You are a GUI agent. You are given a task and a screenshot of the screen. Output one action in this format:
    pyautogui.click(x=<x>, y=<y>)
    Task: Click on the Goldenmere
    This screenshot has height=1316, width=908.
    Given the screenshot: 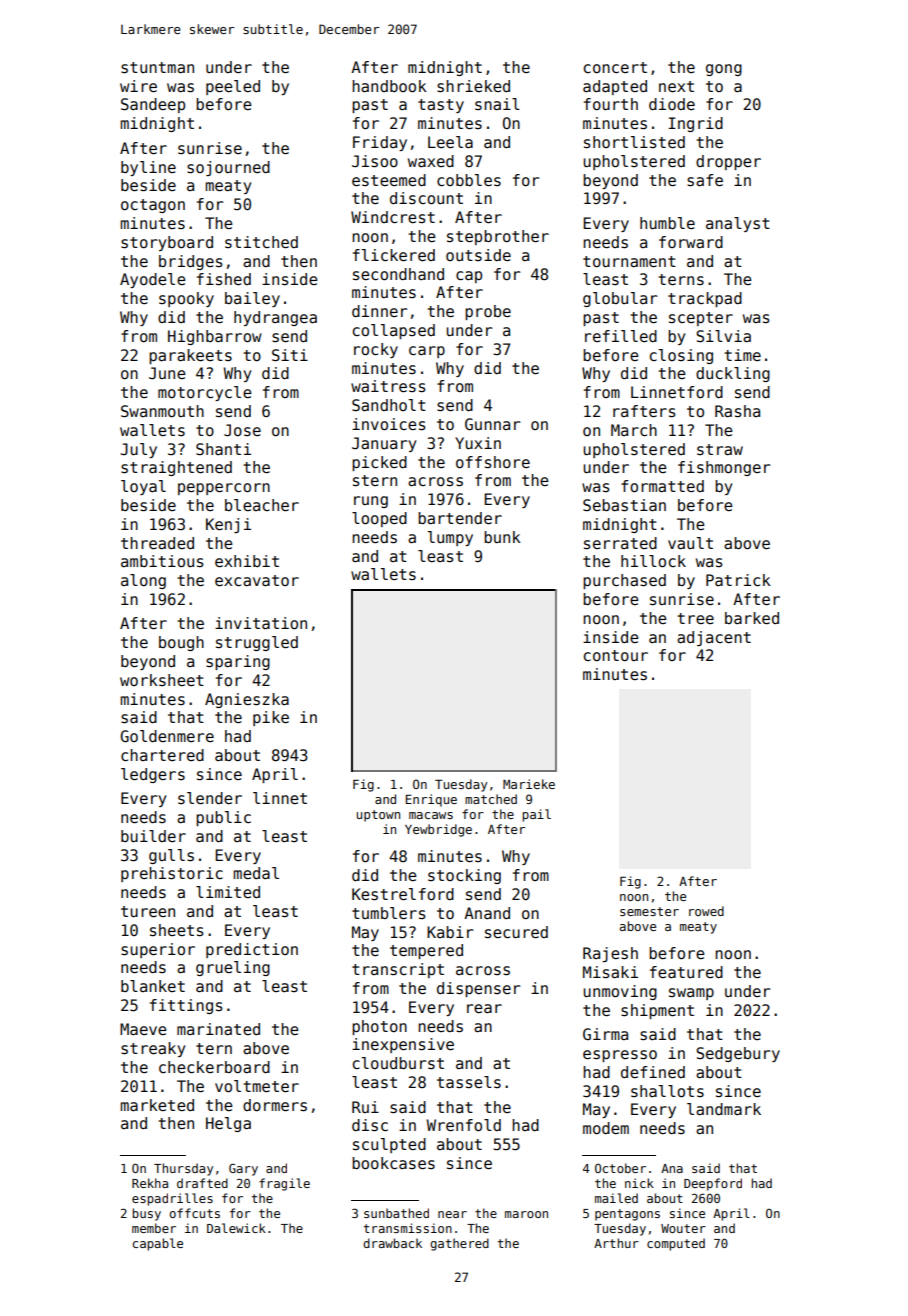 What is the action you would take?
    pyautogui.click(x=167, y=736)
